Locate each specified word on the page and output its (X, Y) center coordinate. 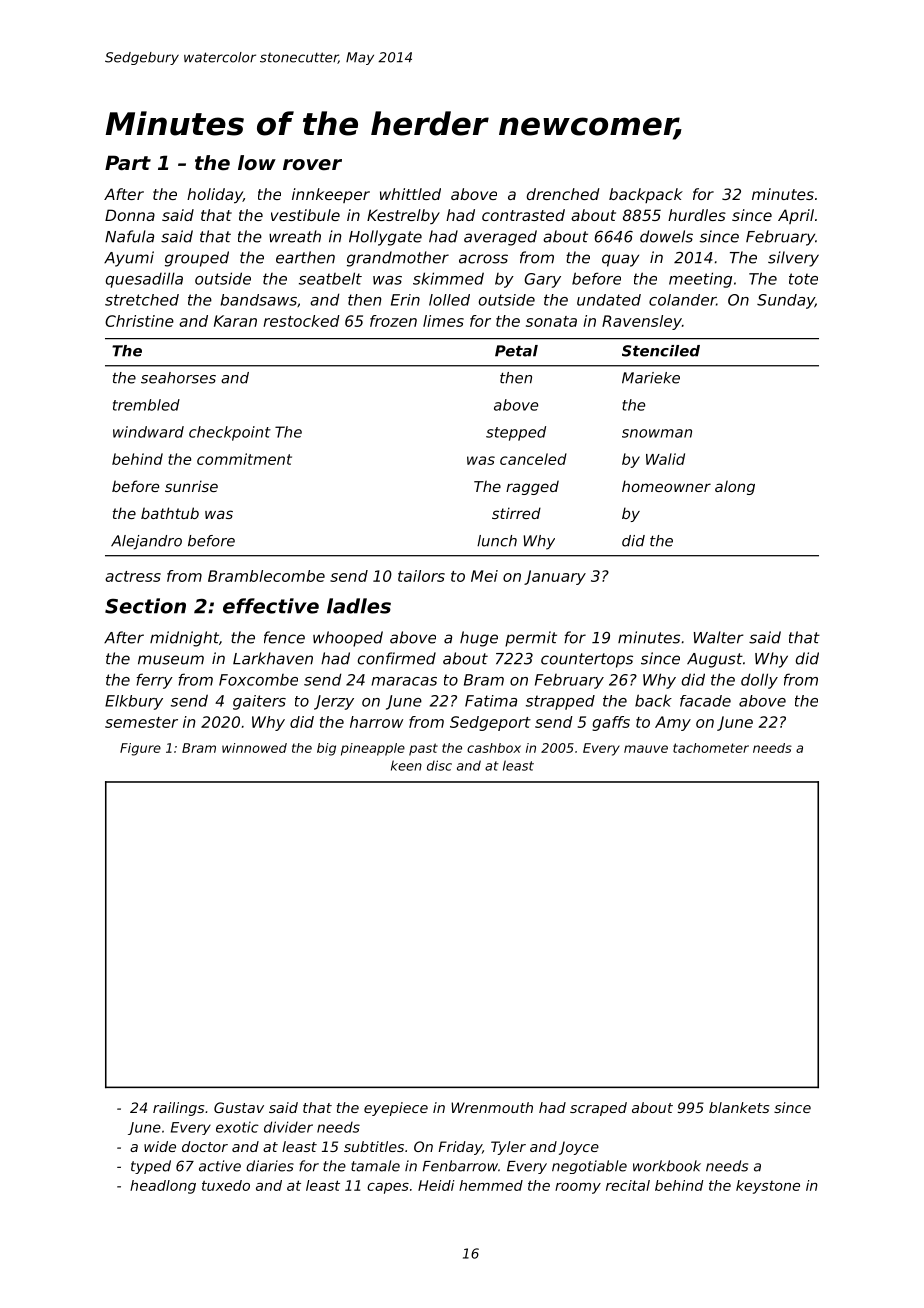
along (735, 487)
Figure (140, 749)
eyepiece (396, 1109)
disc (439, 765)
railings (178, 1109)
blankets (739, 1107)
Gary (542, 280)
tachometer (711, 748)
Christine (139, 321)
